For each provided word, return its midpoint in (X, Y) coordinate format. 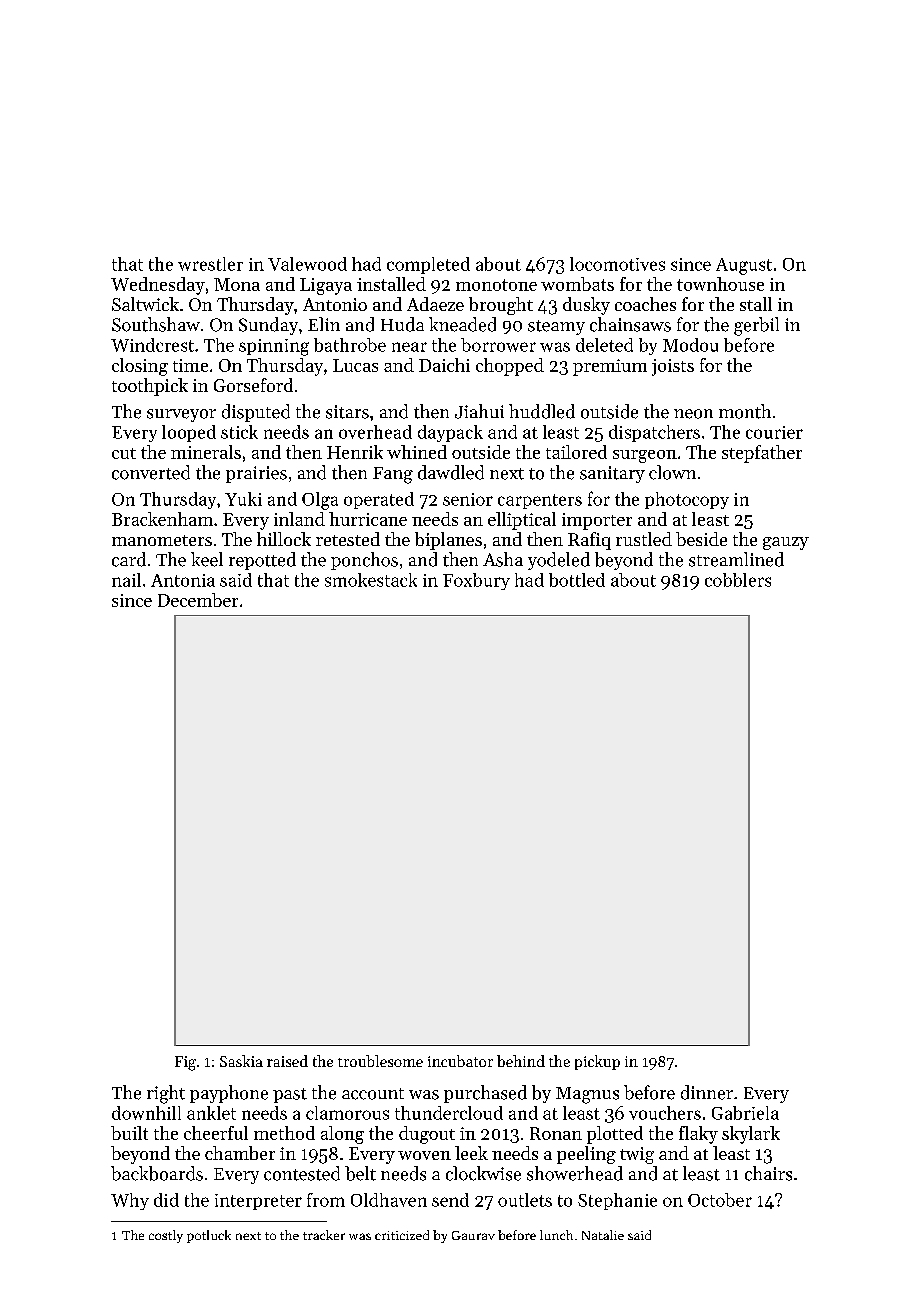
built (129, 1133)
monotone (496, 285)
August (744, 266)
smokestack (371, 580)
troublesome (380, 1061)
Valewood (307, 264)
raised (287, 1061)
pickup (597, 1062)
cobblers (738, 580)
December (198, 600)
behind (521, 1061)
